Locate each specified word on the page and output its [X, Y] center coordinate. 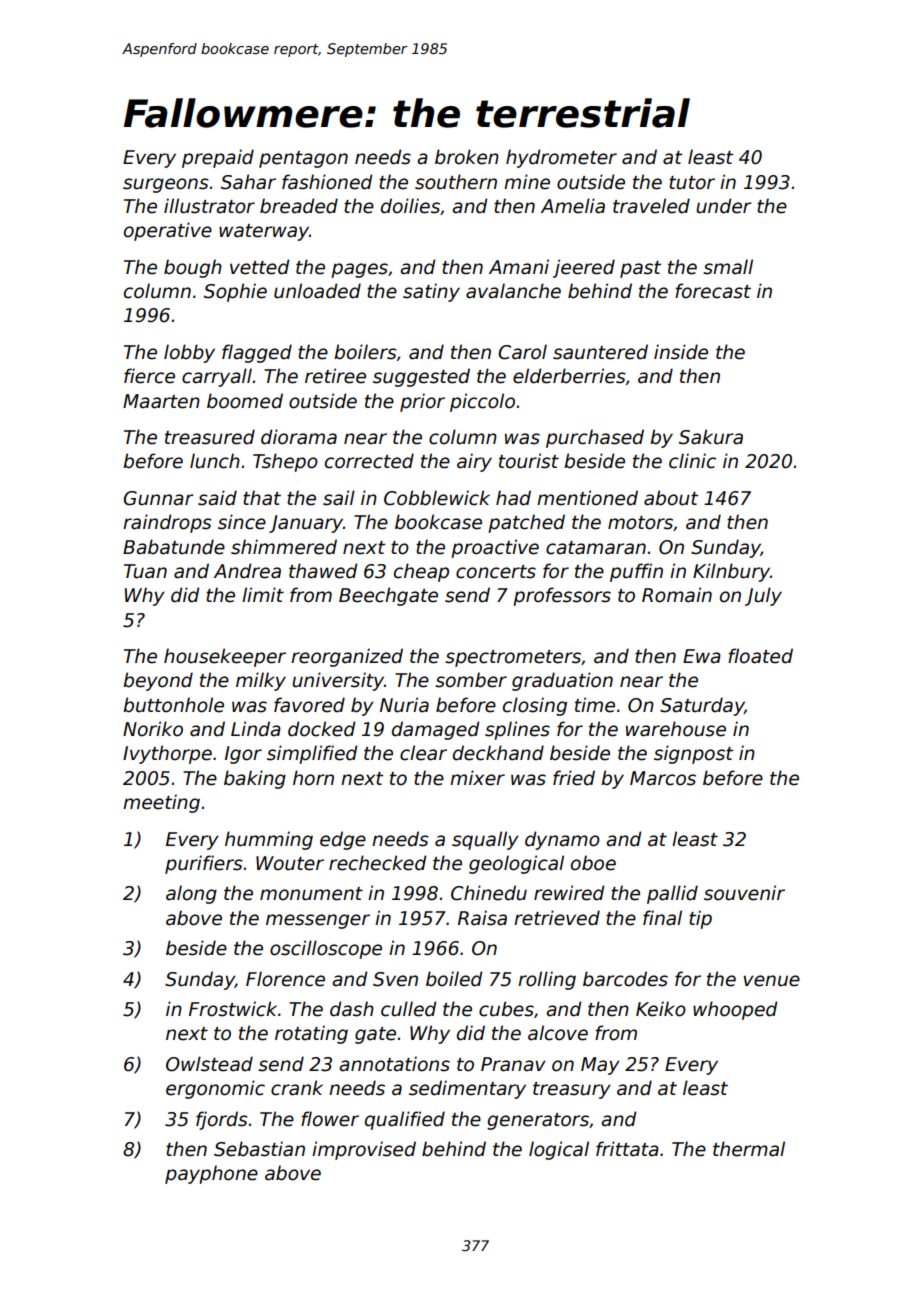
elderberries [569, 376]
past [640, 269]
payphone [211, 1174]
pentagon [303, 159]
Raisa [482, 918]
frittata [627, 1149]
